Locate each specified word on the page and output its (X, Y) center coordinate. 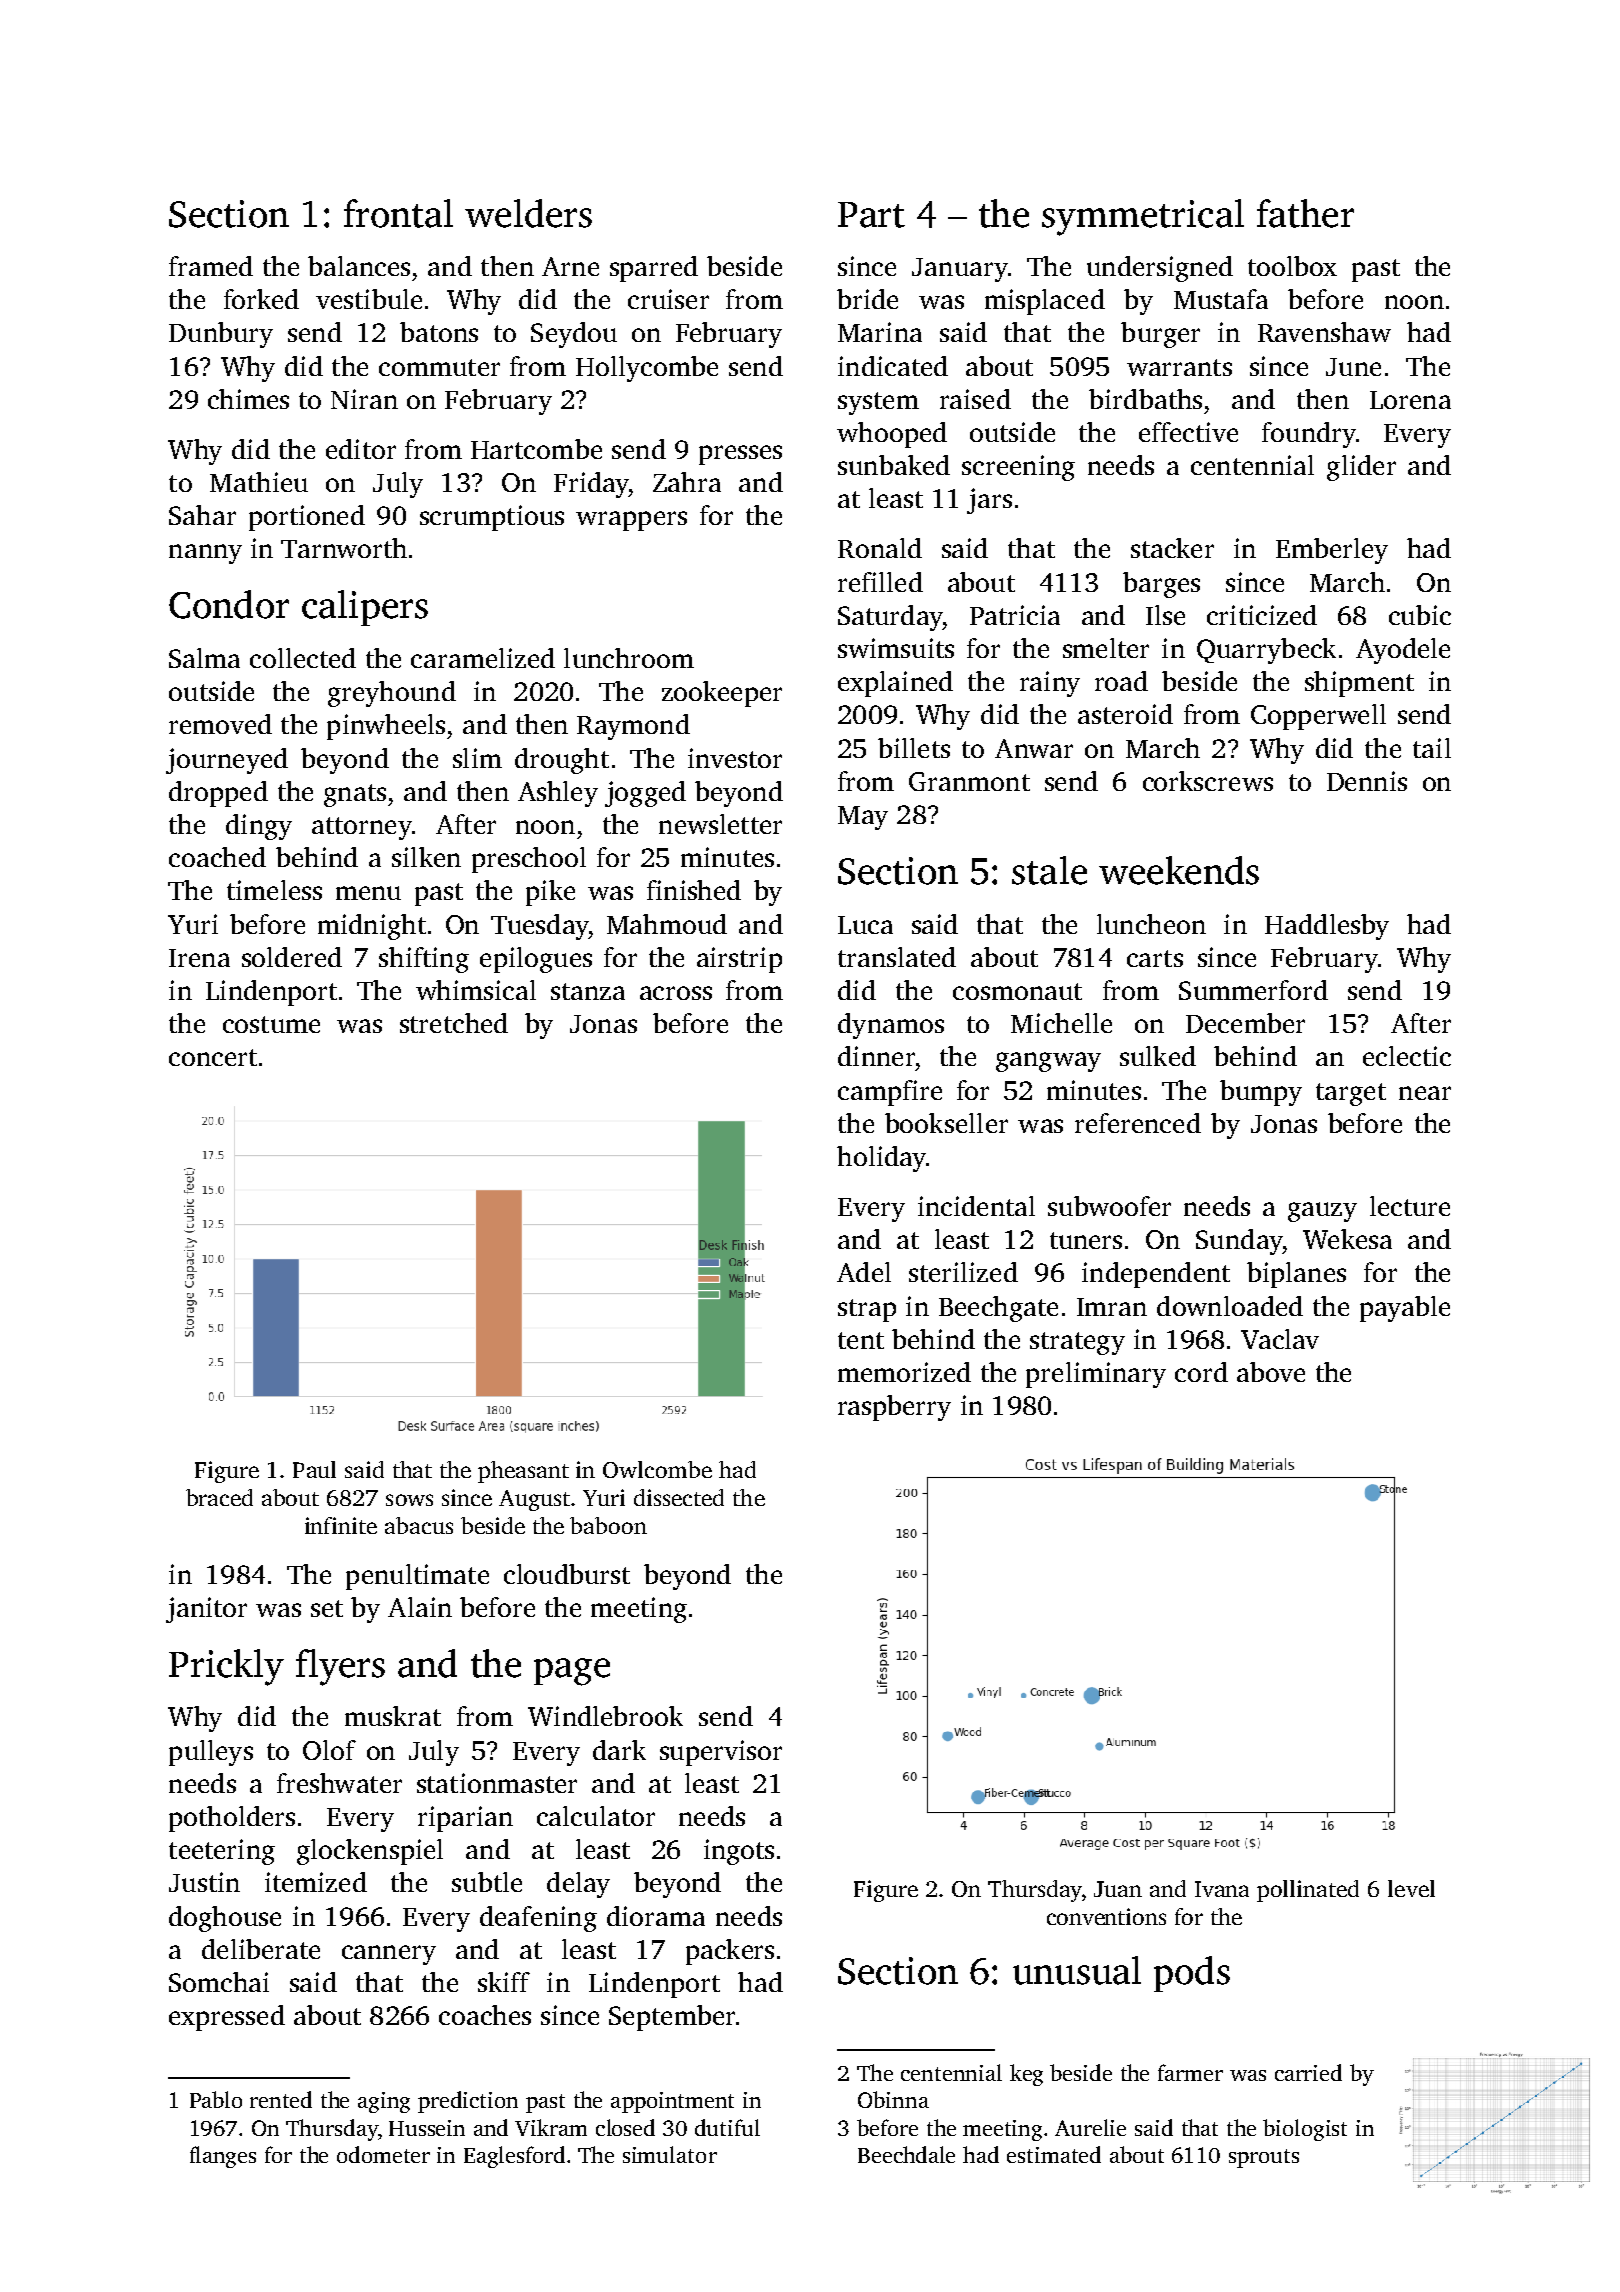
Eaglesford (514, 2157)
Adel (864, 1272)
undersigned (1160, 269)
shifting (424, 960)
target (1351, 1094)
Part (871, 215)
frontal (398, 213)
